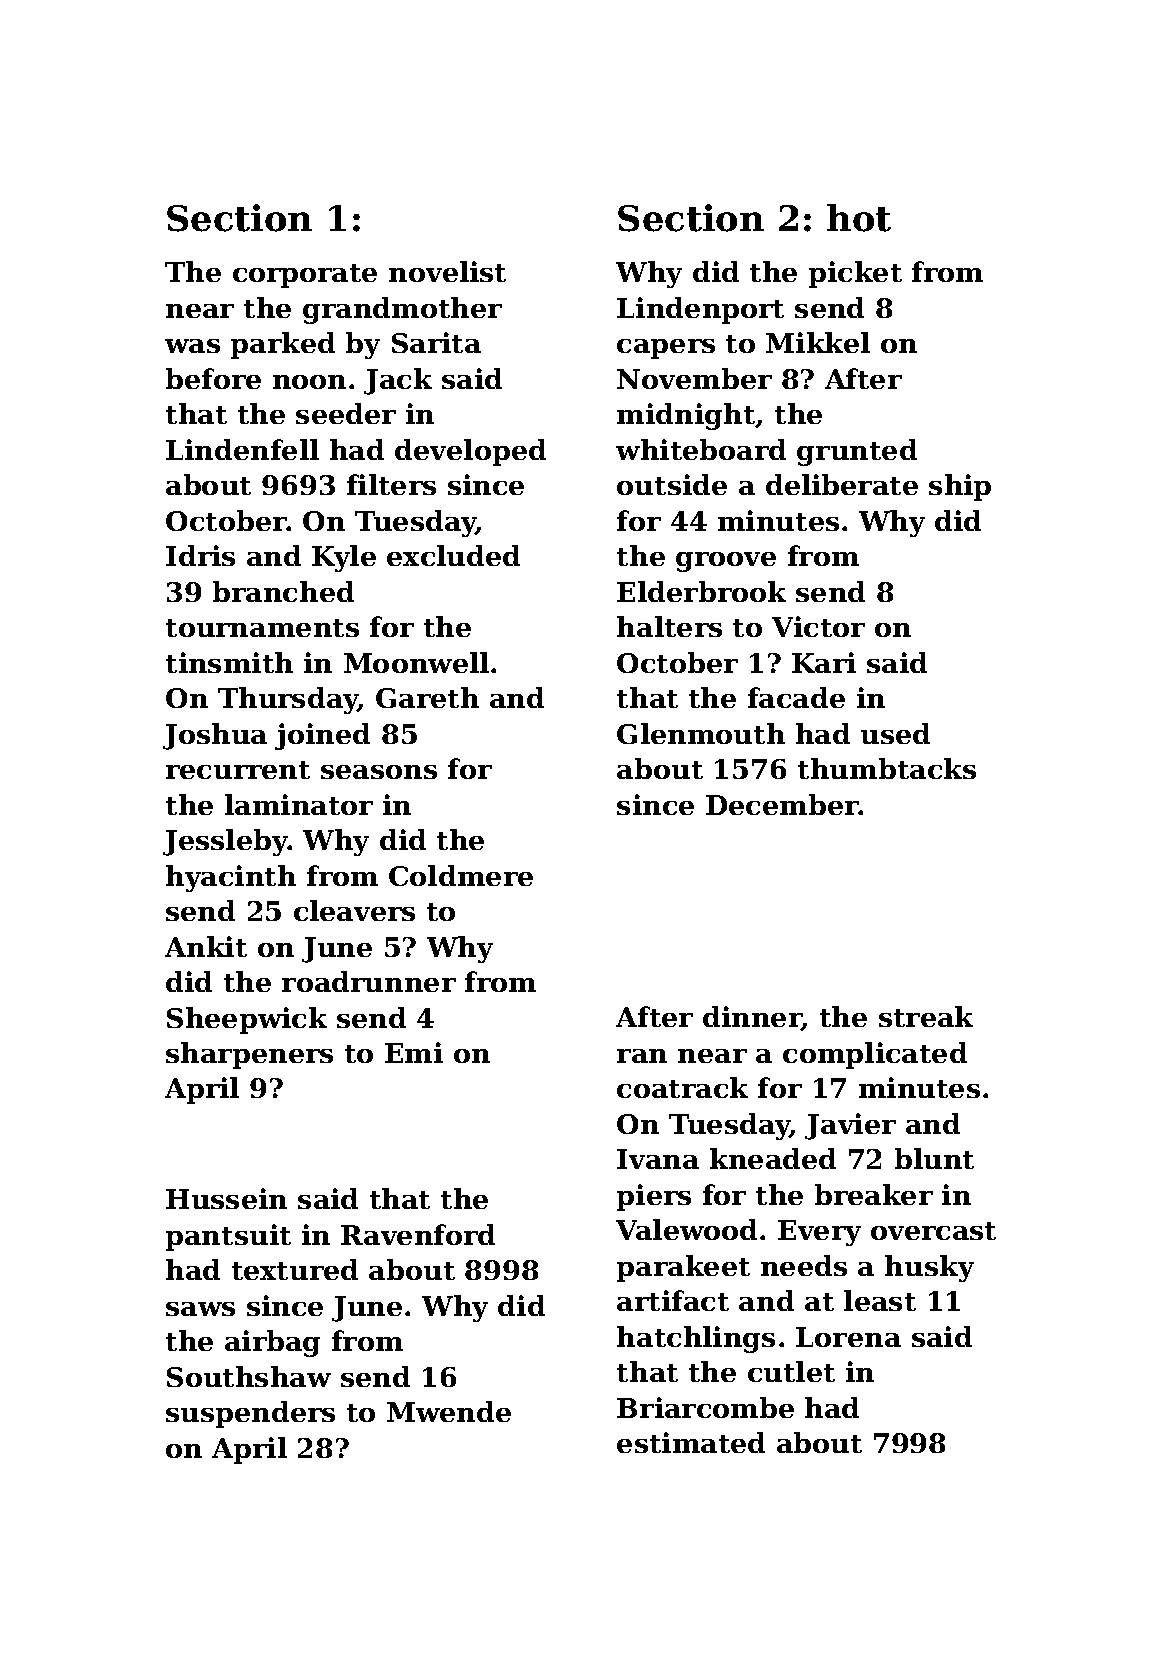 The image size is (1165, 1654). I want to click on cutlet, so click(791, 1371).
